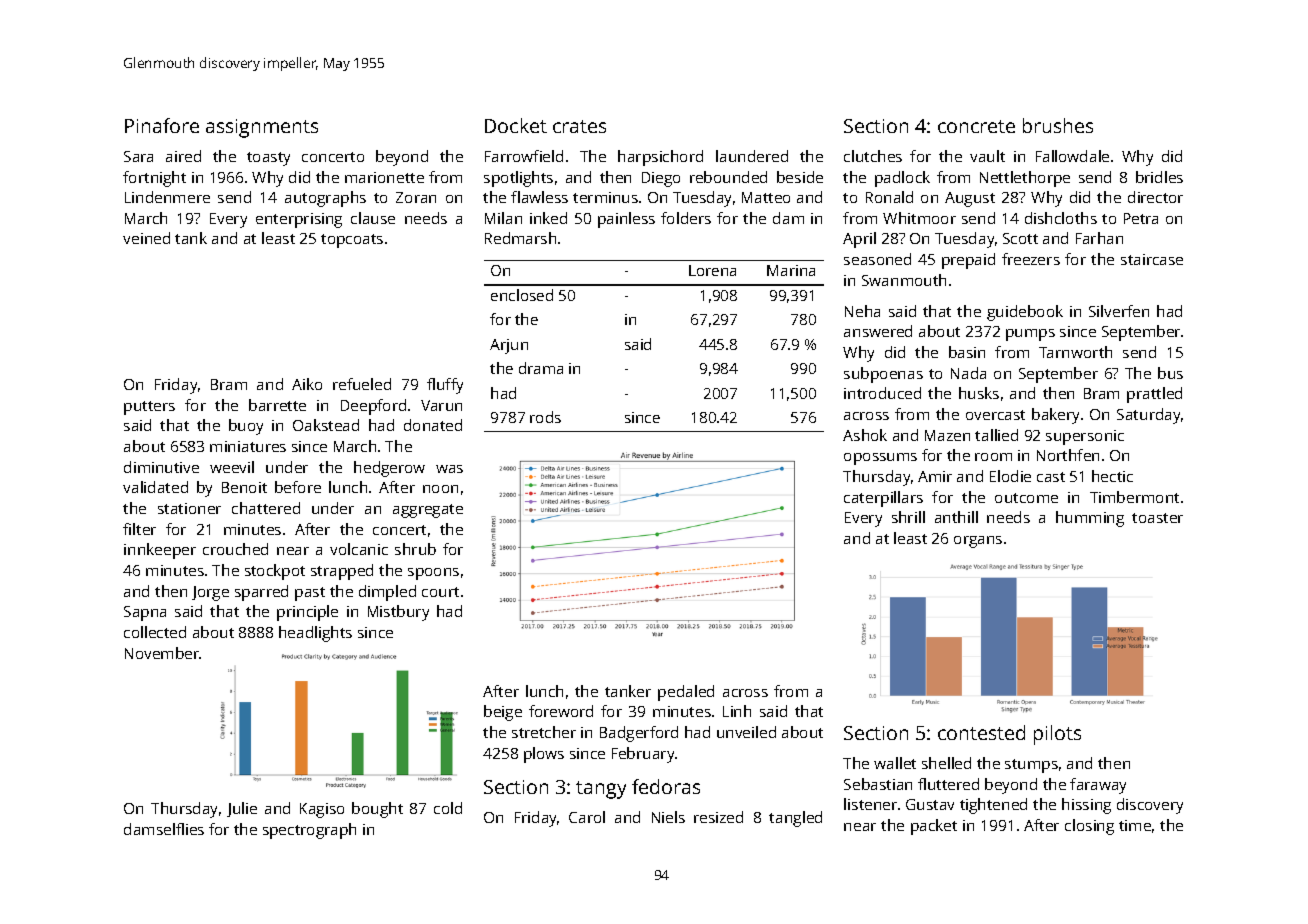 This screenshot has height=924, width=1308. Describe the element at coordinates (1075, 352) in the screenshot. I see `Tarnworth` at that location.
